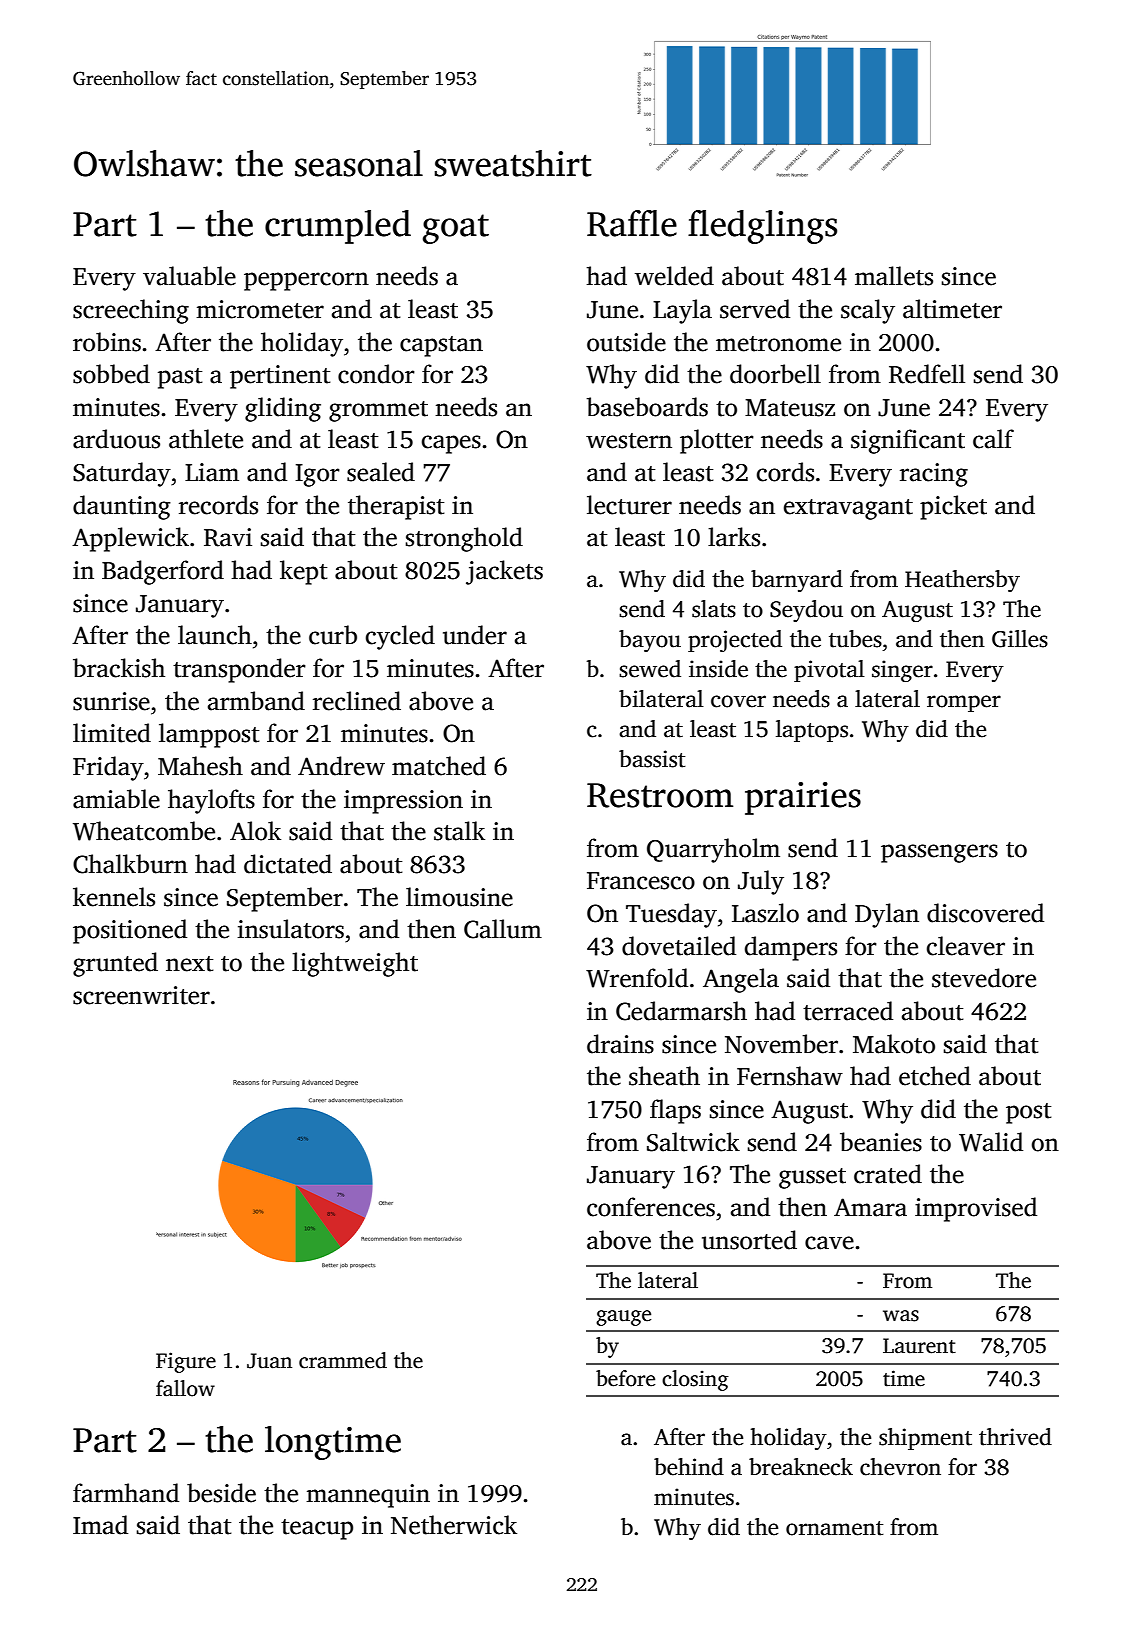  What do you see at coordinates (888, 1174) in the document?
I see `crated` at bounding box center [888, 1174].
